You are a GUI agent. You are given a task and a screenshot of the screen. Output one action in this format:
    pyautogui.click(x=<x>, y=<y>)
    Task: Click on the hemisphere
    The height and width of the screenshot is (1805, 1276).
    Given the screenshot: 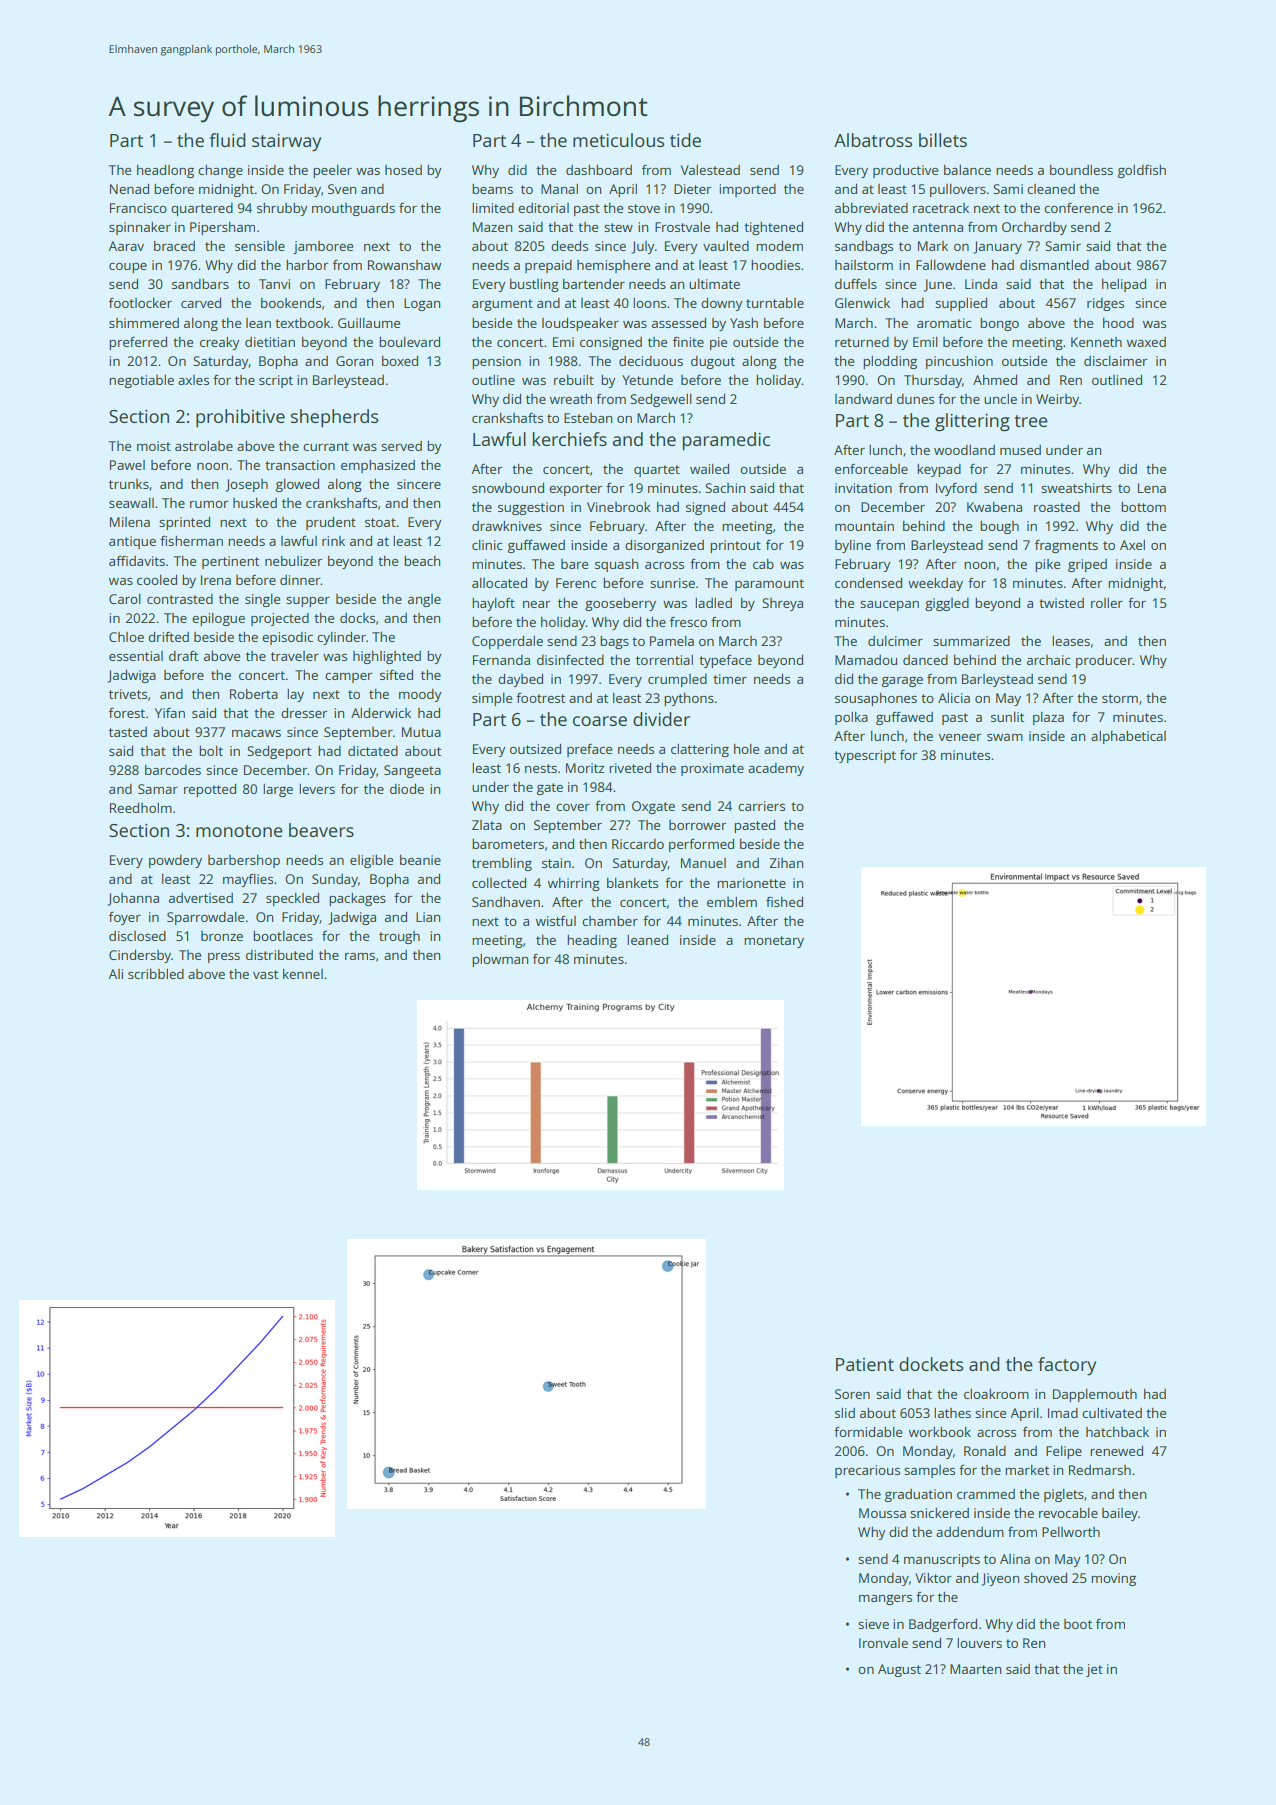 What is the action you would take?
    pyautogui.click(x=613, y=266)
